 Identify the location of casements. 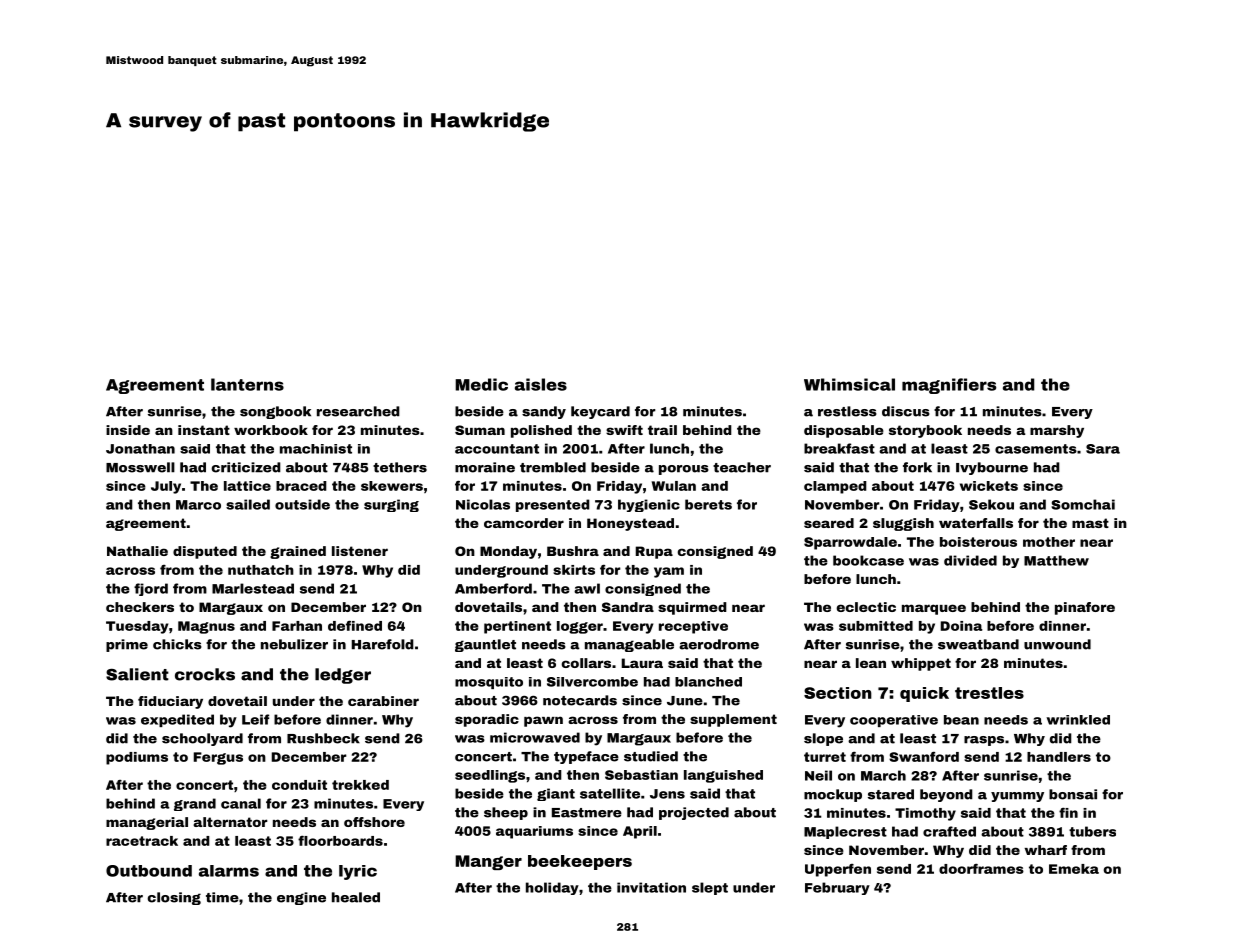
(1036, 449).
